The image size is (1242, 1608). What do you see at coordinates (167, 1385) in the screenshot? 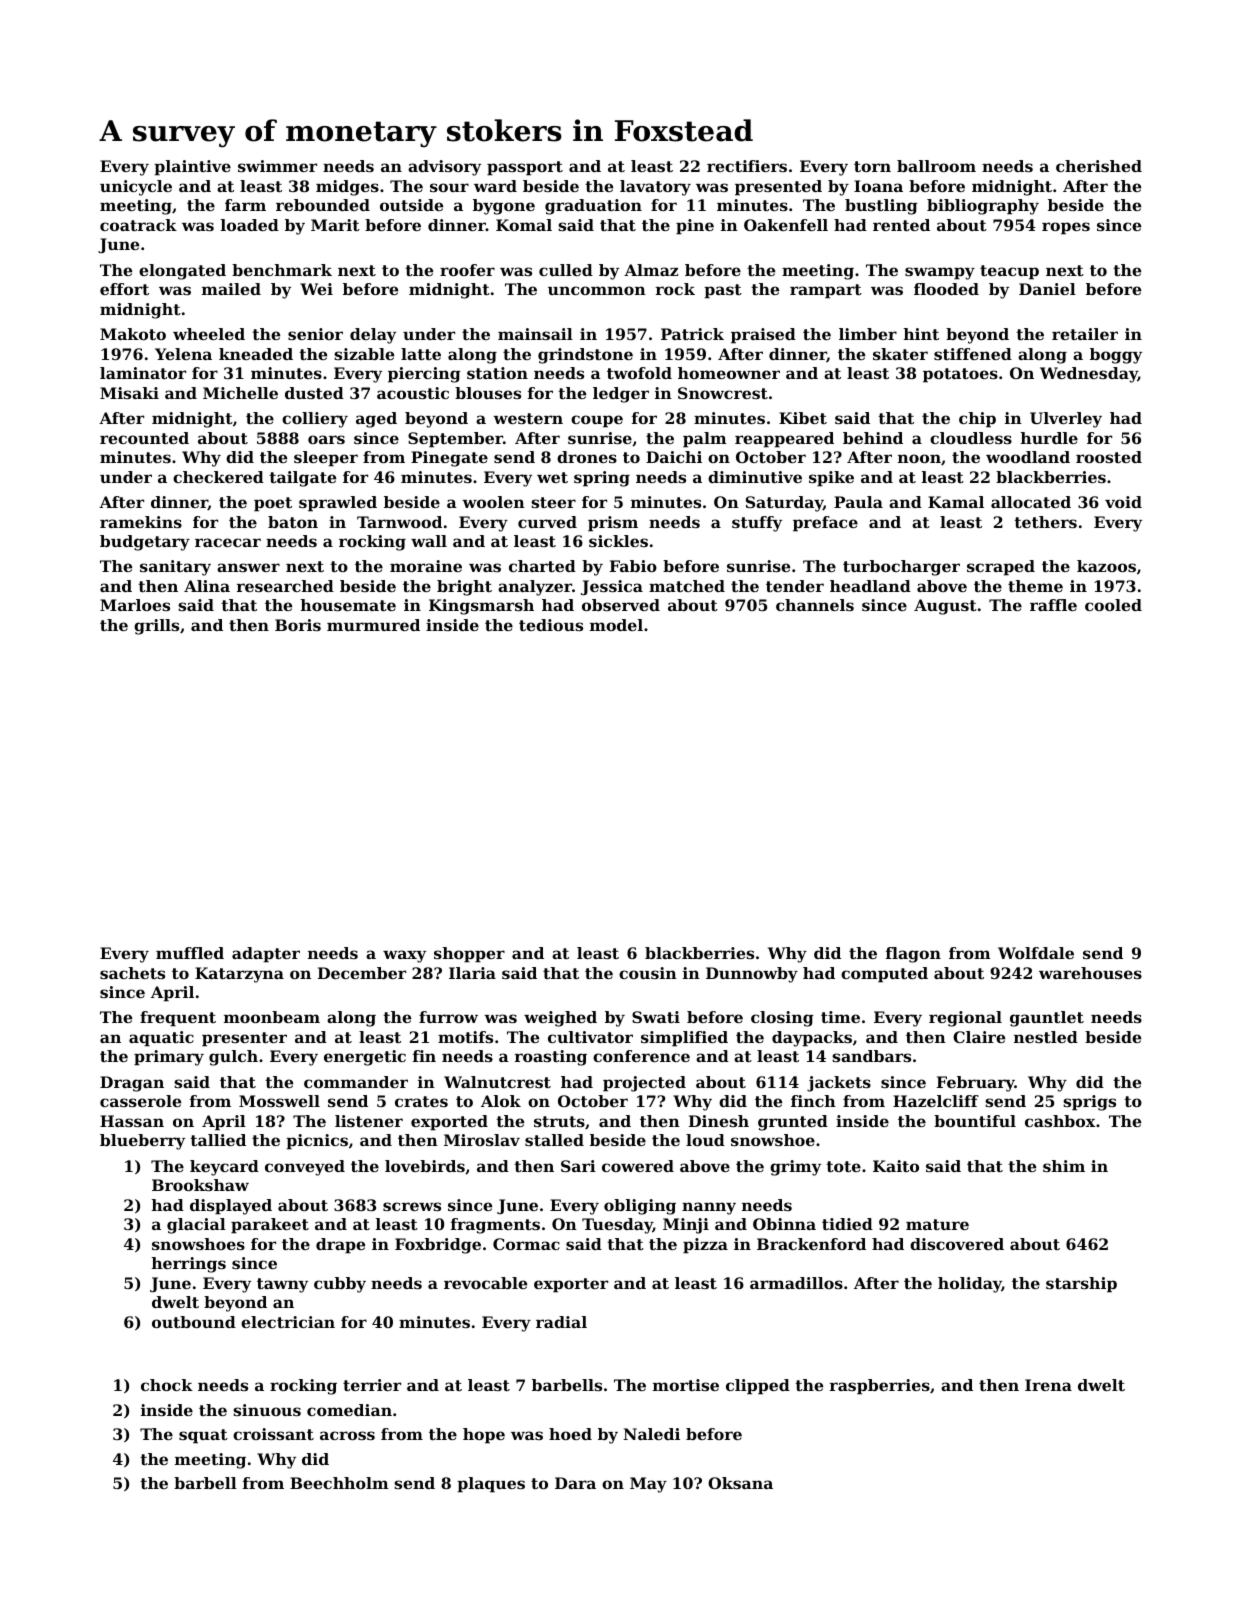
I see `chock` at bounding box center [167, 1385].
